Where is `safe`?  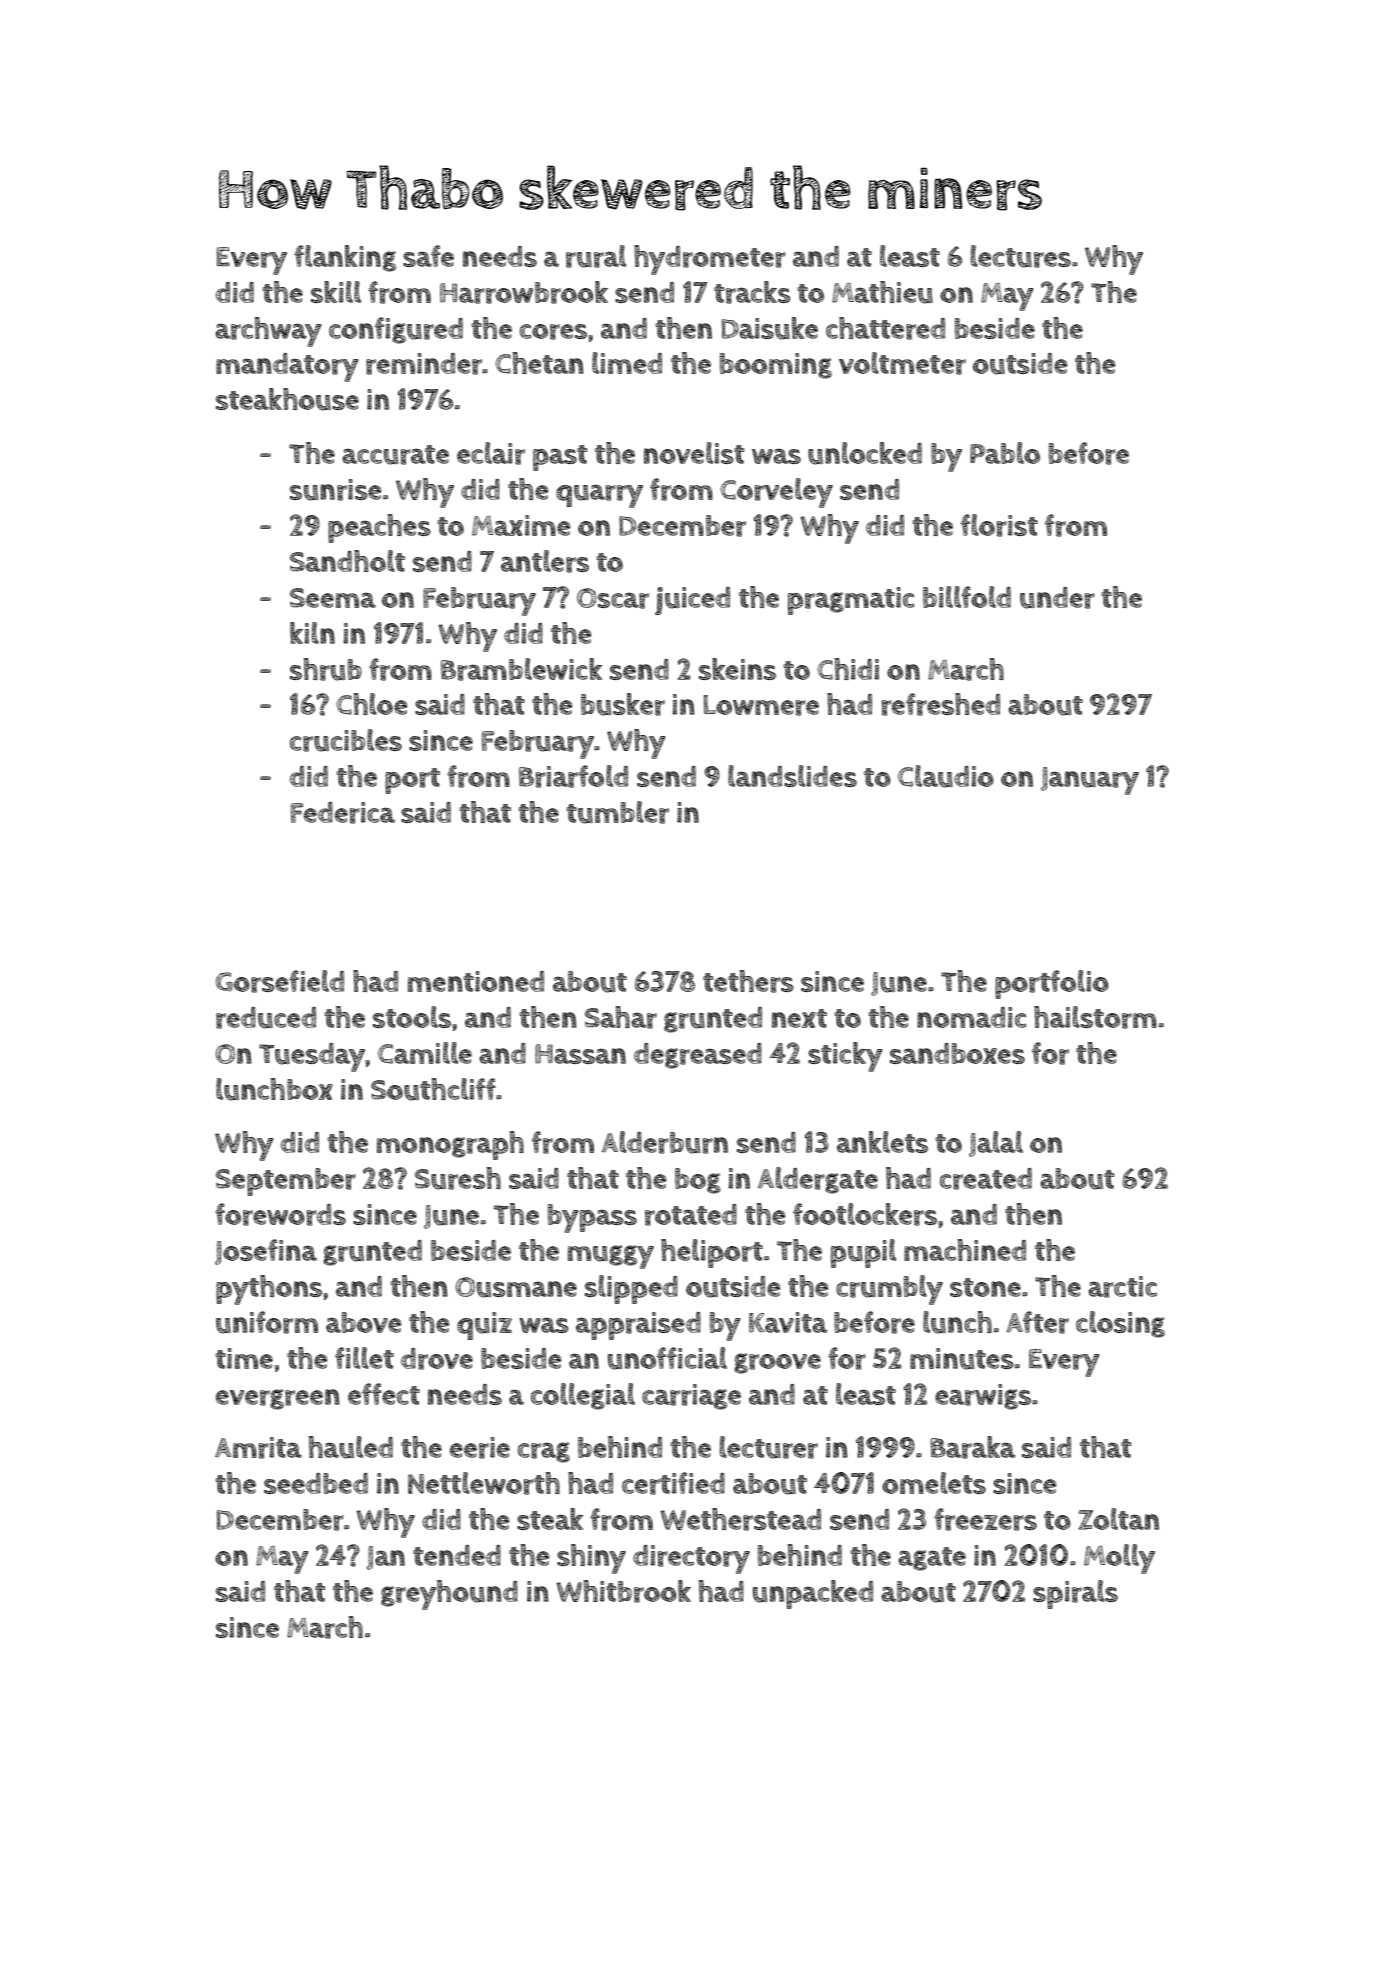
safe is located at coordinates (428, 256).
